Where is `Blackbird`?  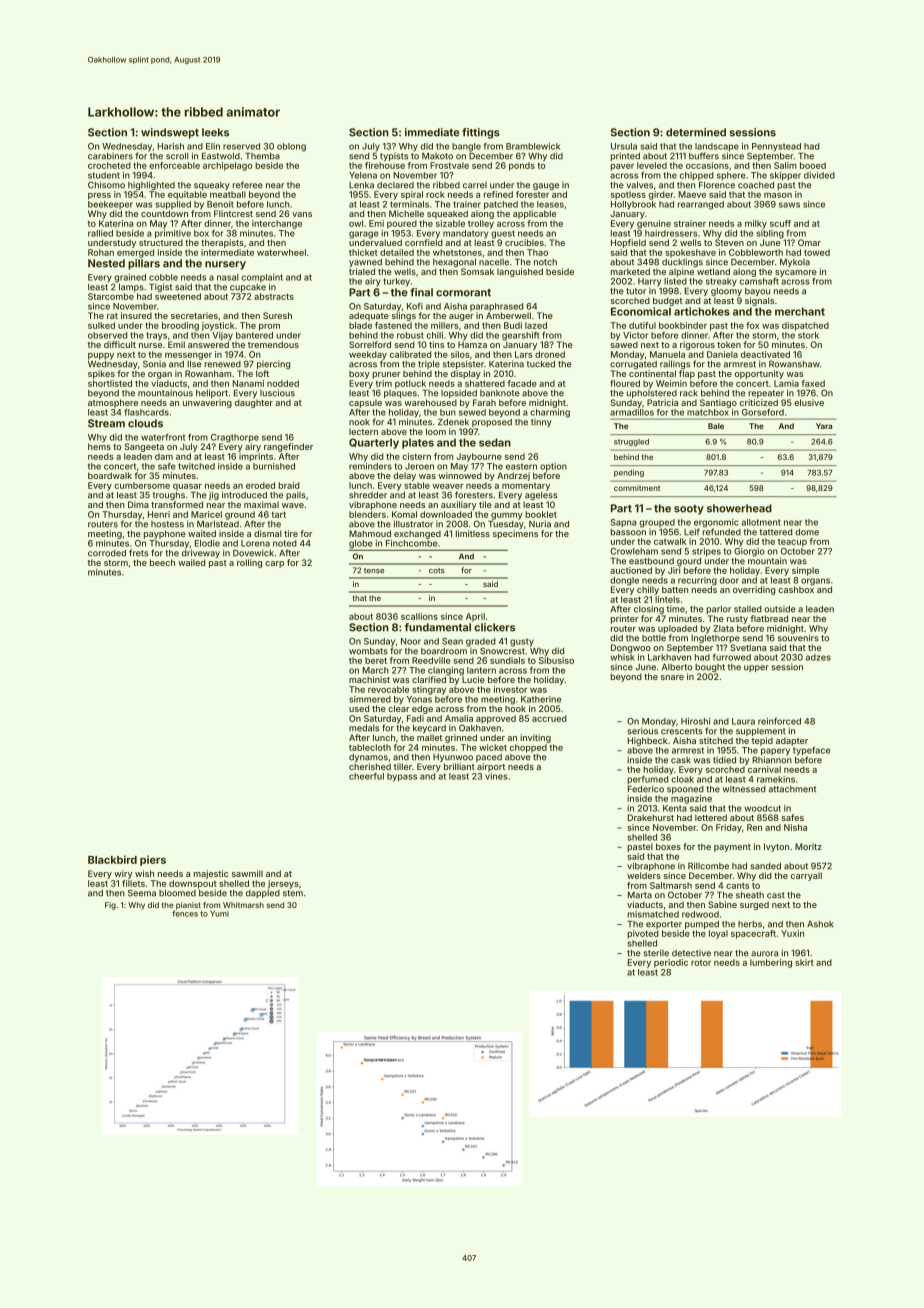
Blackbird is located at coordinates (112, 859).
